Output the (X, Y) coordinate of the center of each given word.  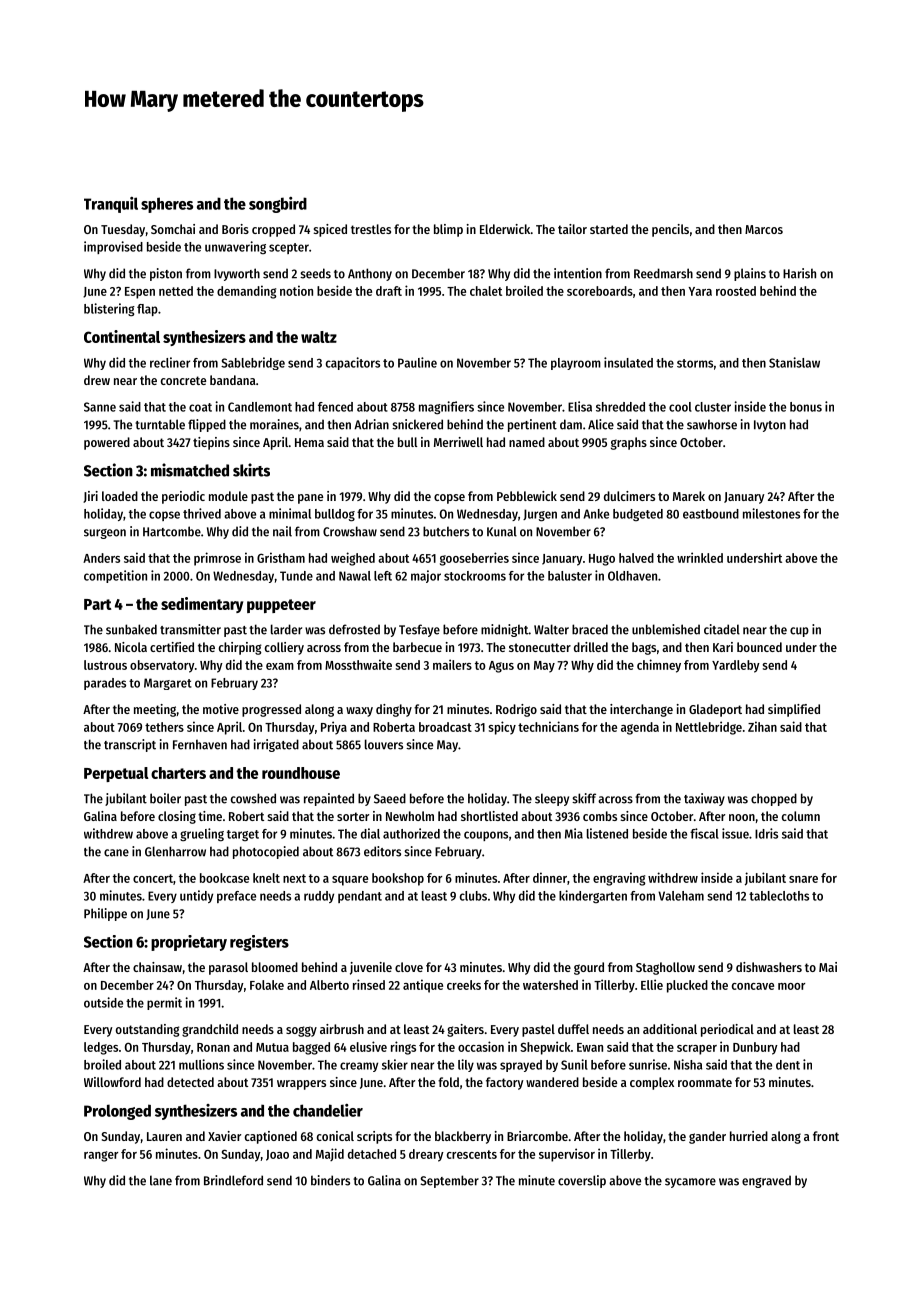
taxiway (704, 799)
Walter (551, 629)
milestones (771, 513)
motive (221, 709)
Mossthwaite (358, 664)
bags (644, 648)
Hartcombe (172, 531)
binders (330, 1180)
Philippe (105, 914)
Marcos (764, 229)
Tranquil (111, 205)
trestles (371, 229)
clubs (473, 896)
